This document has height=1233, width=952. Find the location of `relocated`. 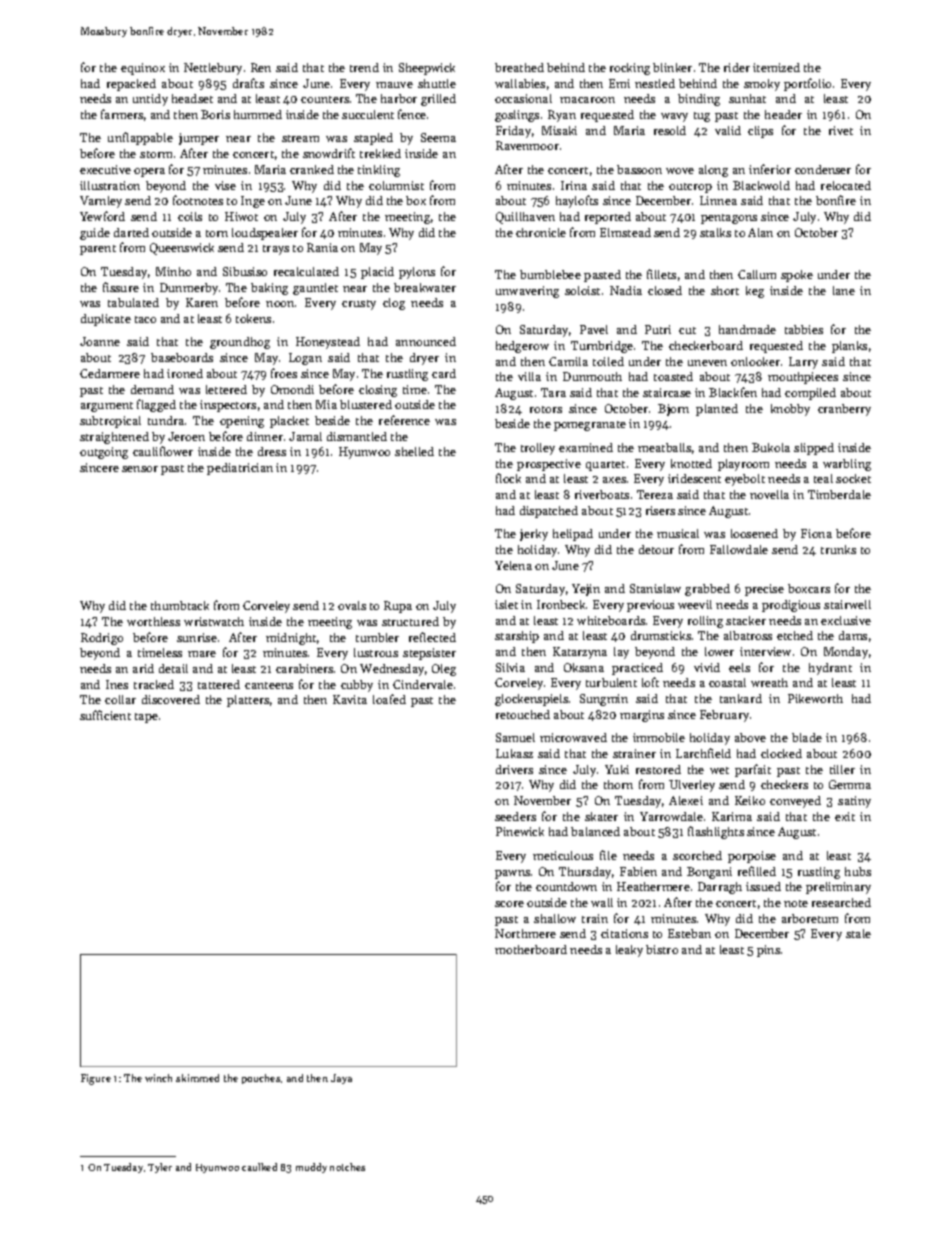

relocated is located at coordinates (846, 185).
